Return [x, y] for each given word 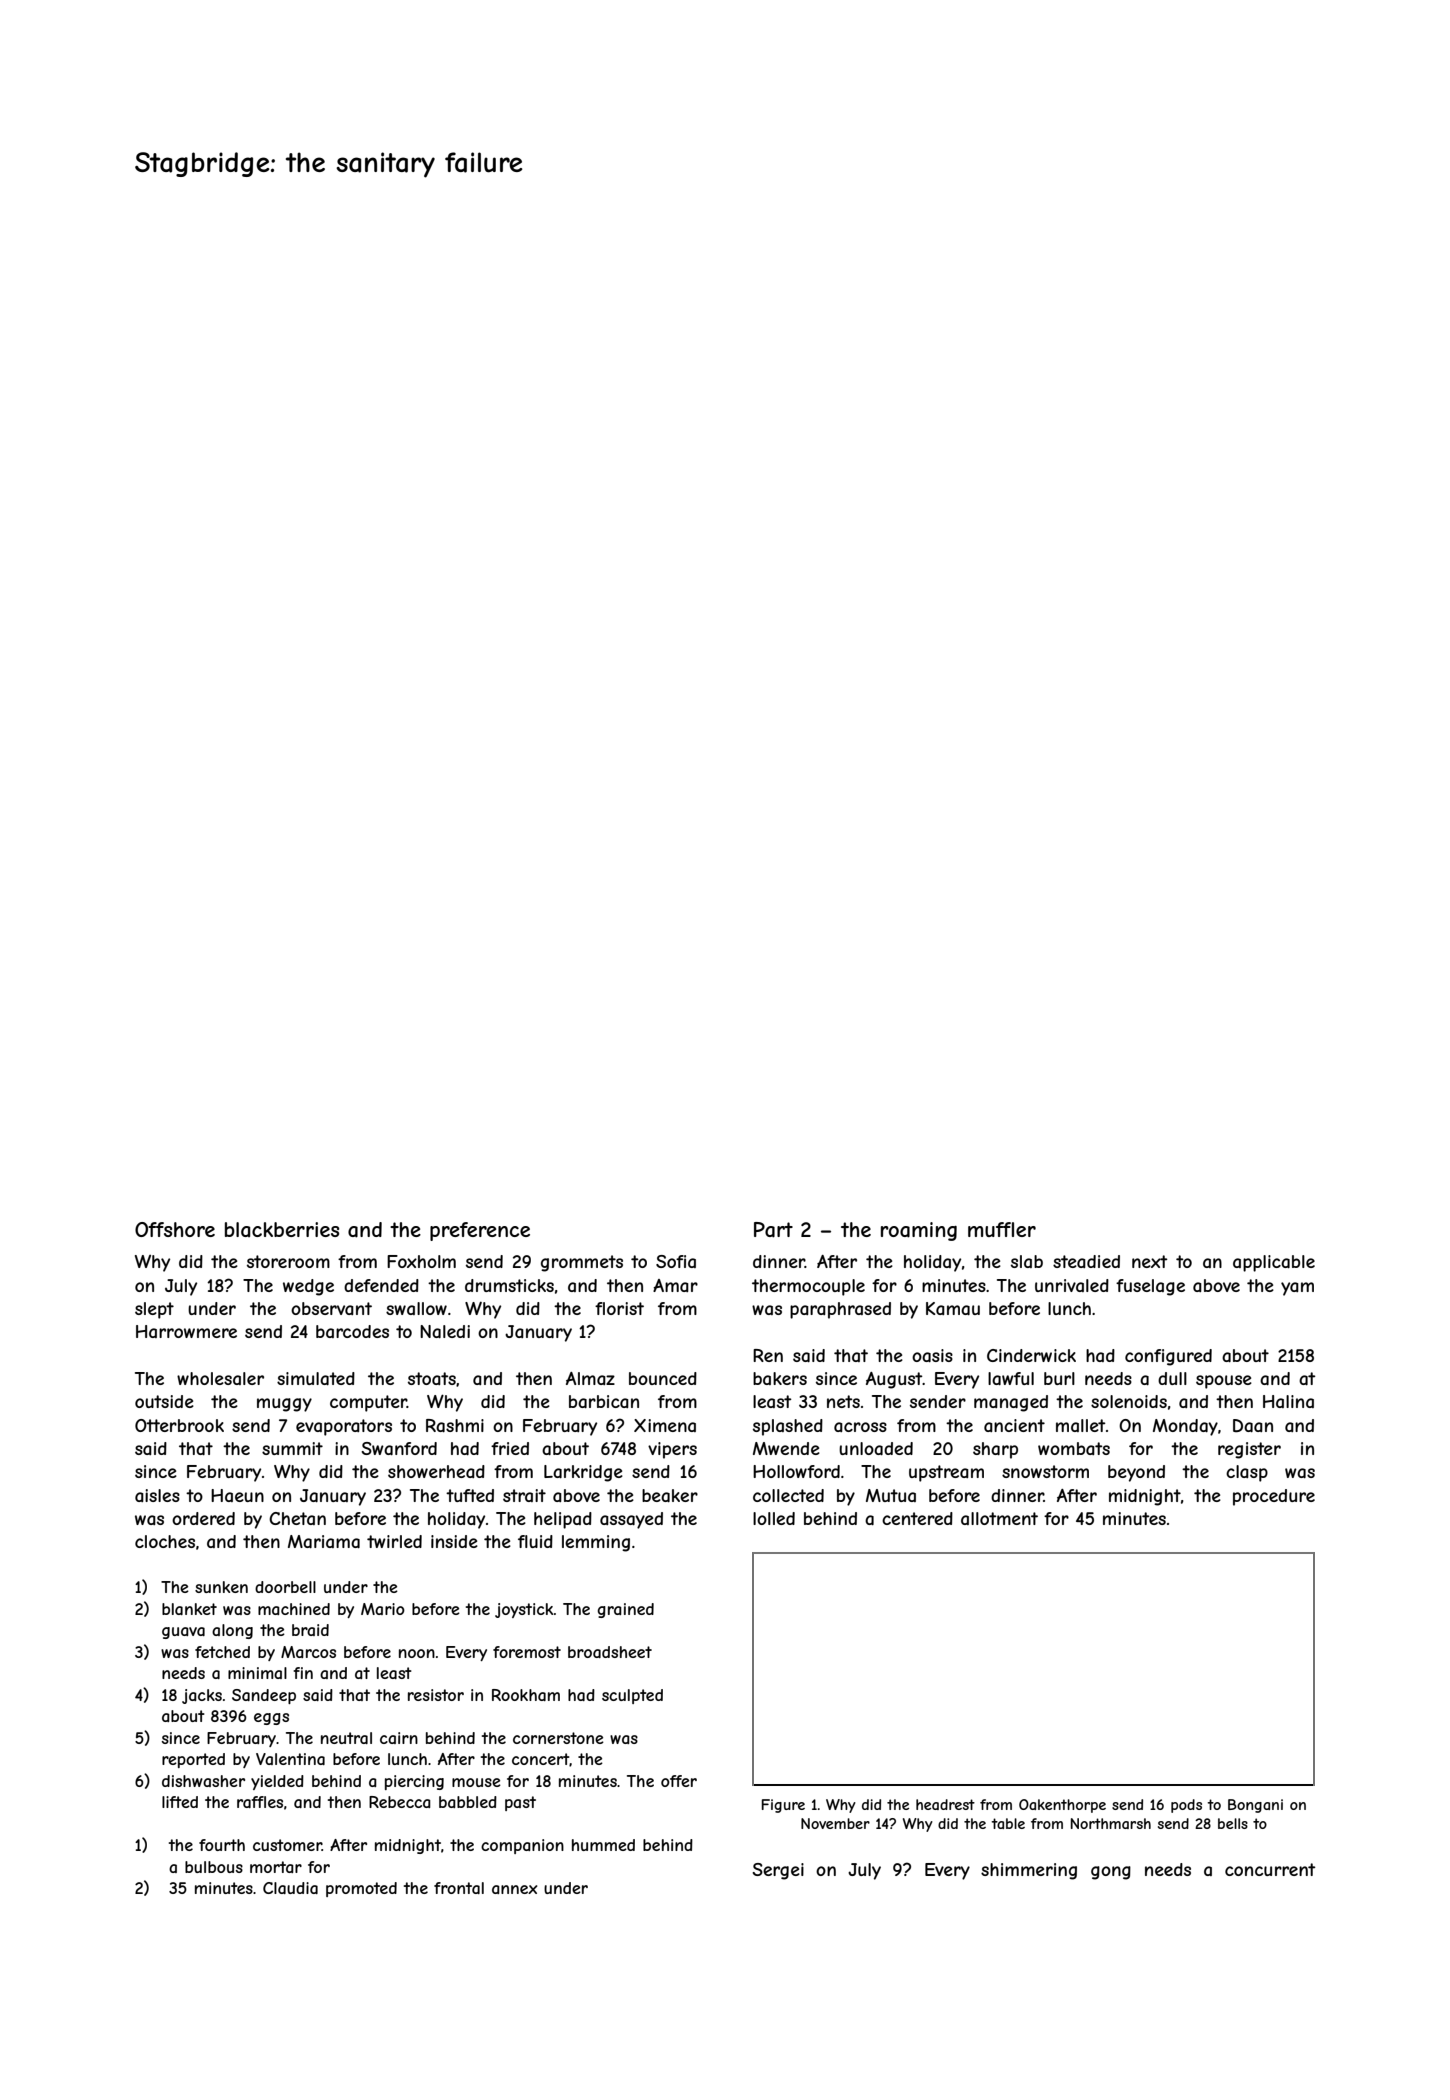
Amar [675, 1285]
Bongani [1255, 1806]
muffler [1002, 1229]
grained [626, 1610]
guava [183, 1633]
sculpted [632, 1696]
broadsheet [610, 1652]
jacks [202, 1696]
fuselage [1150, 1287]
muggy [284, 1405]
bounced [663, 1378]
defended [381, 1285]
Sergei [778, 1871]
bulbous [214, 1867]
